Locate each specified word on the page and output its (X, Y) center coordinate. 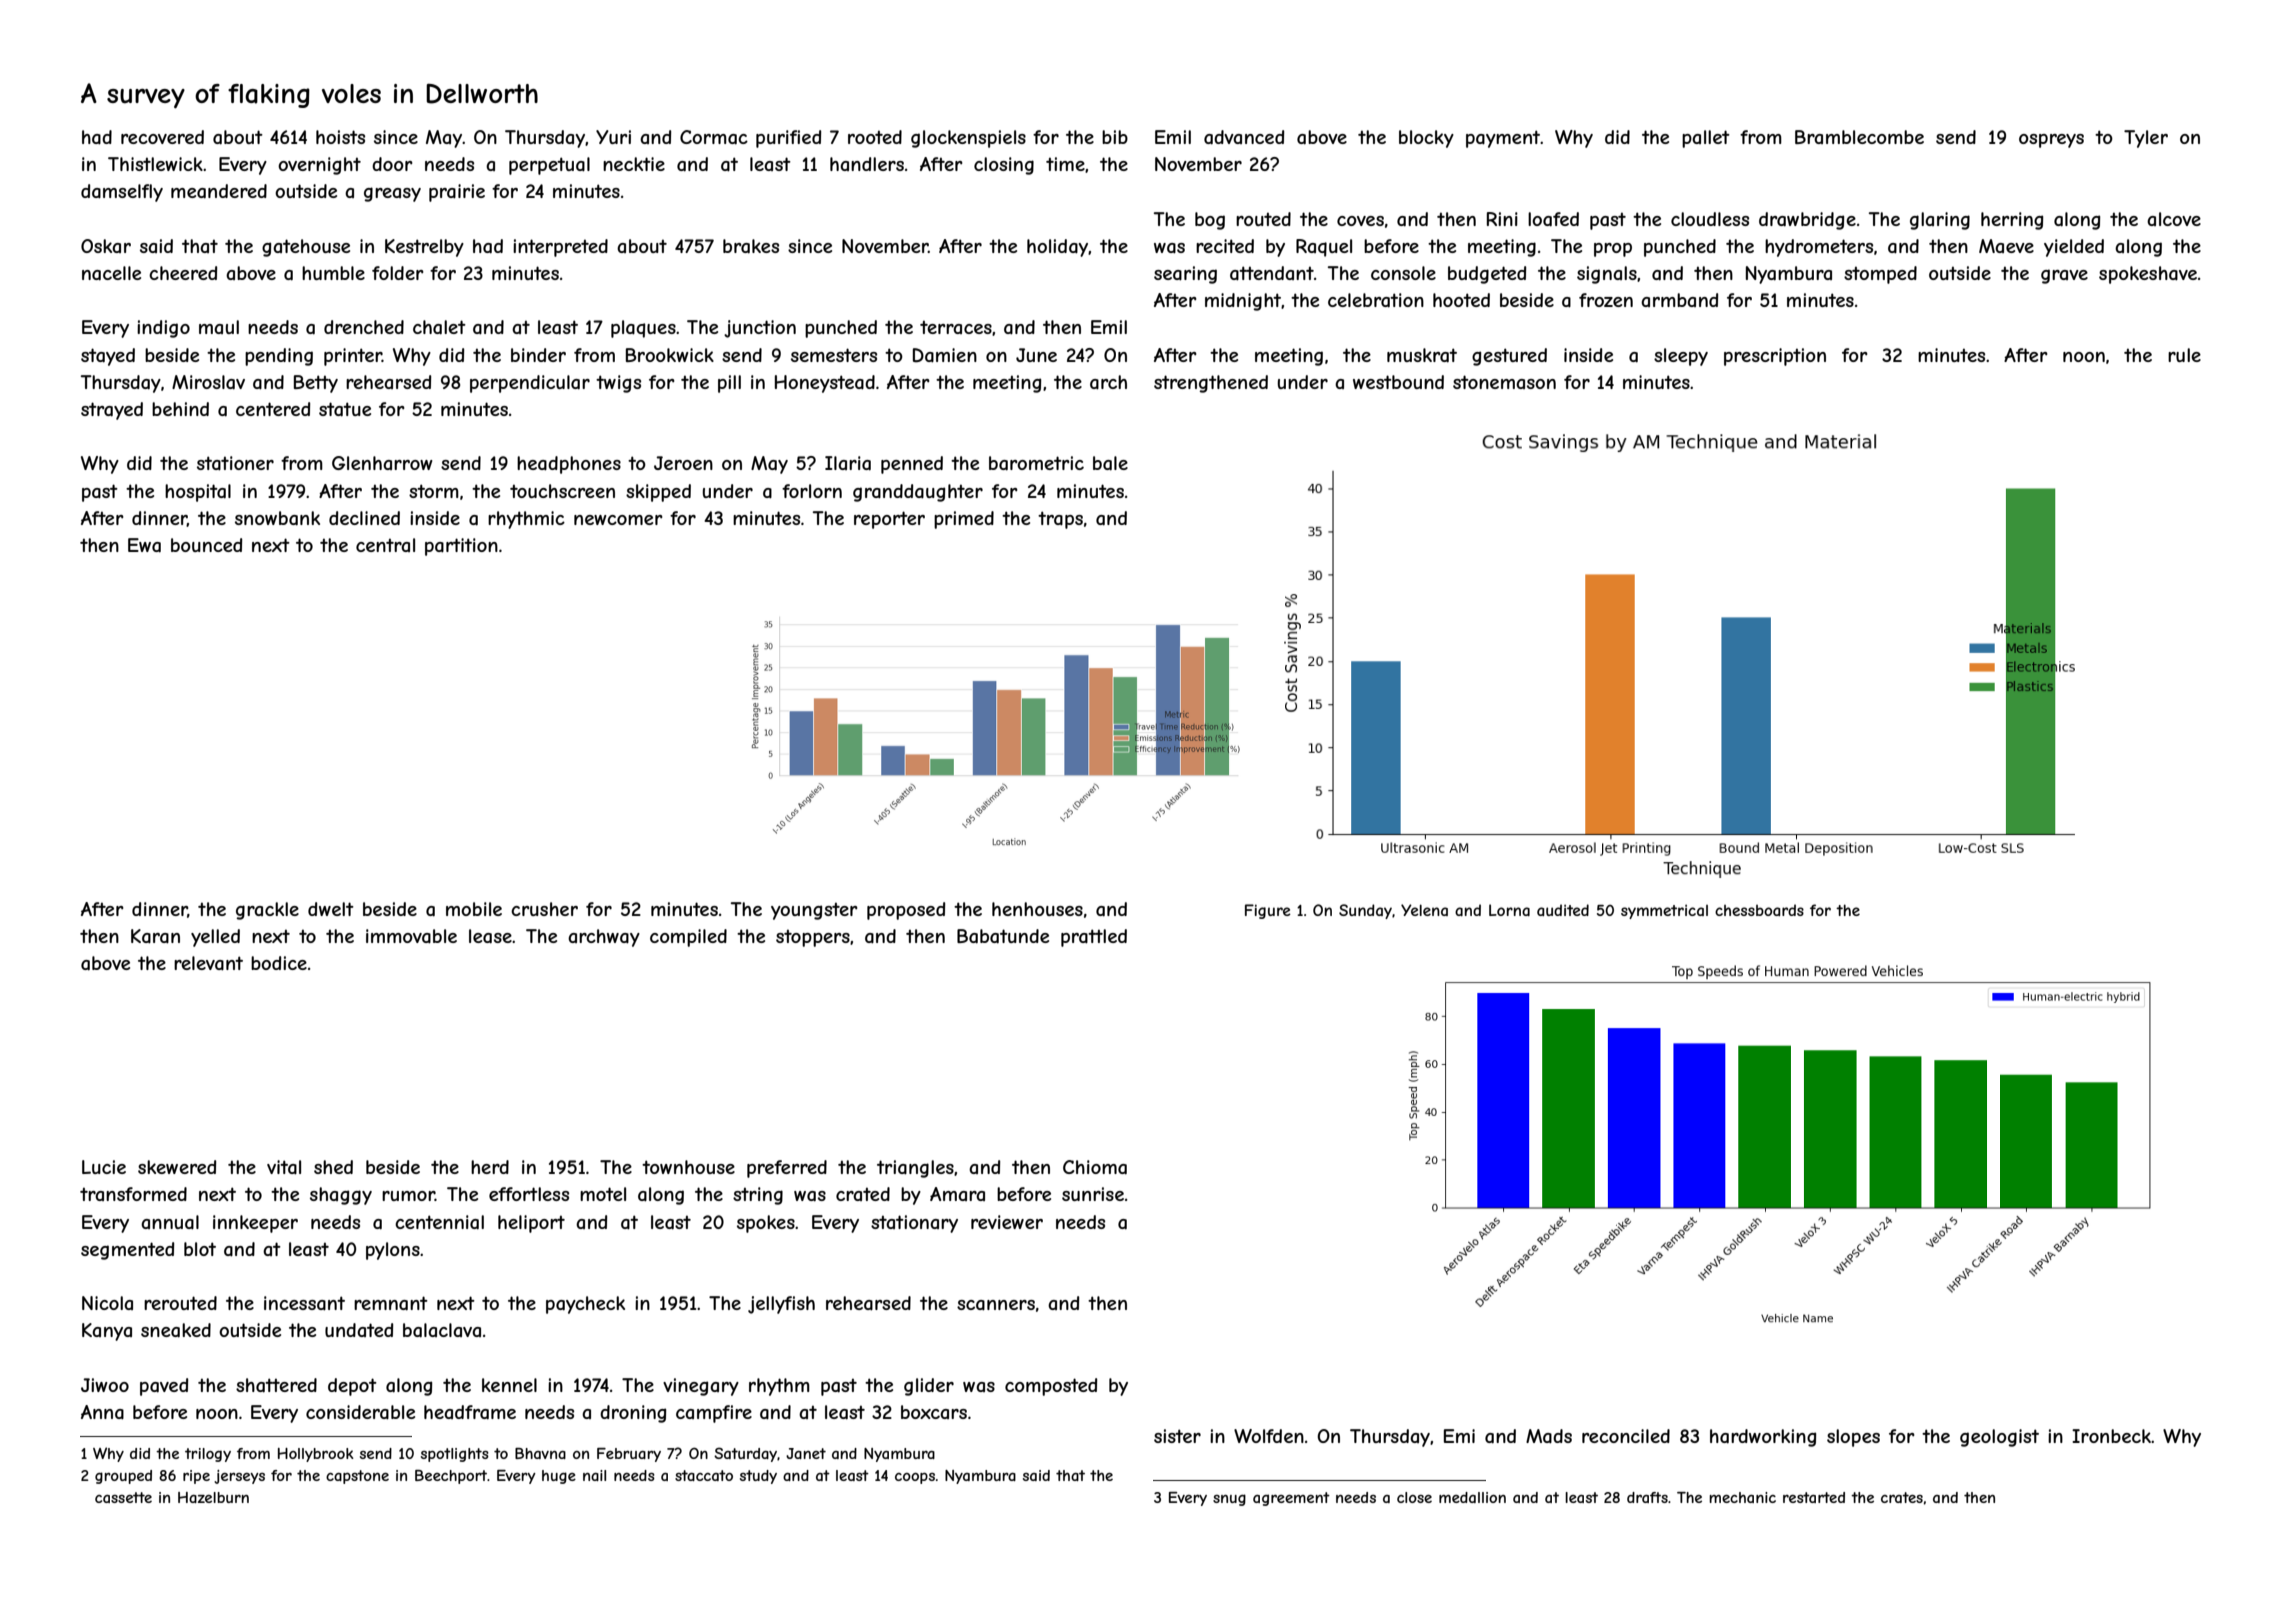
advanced (1244, 137)
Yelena (1424, 910)
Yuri (613, 137)
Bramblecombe (1859, 137)
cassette (123, 1497)
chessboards (1759, 910)
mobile (474, 909)
